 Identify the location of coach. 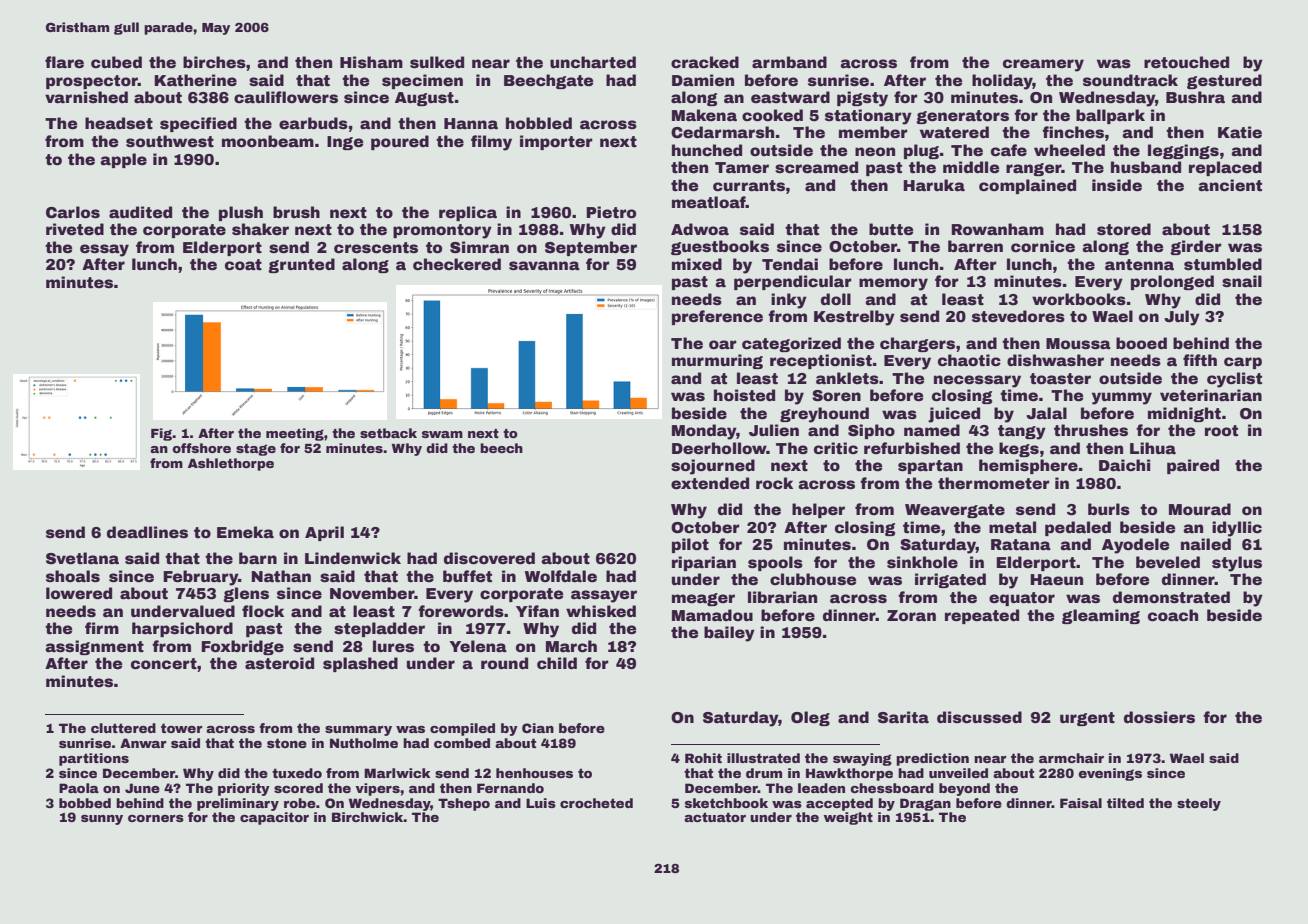
(1173, 615).
